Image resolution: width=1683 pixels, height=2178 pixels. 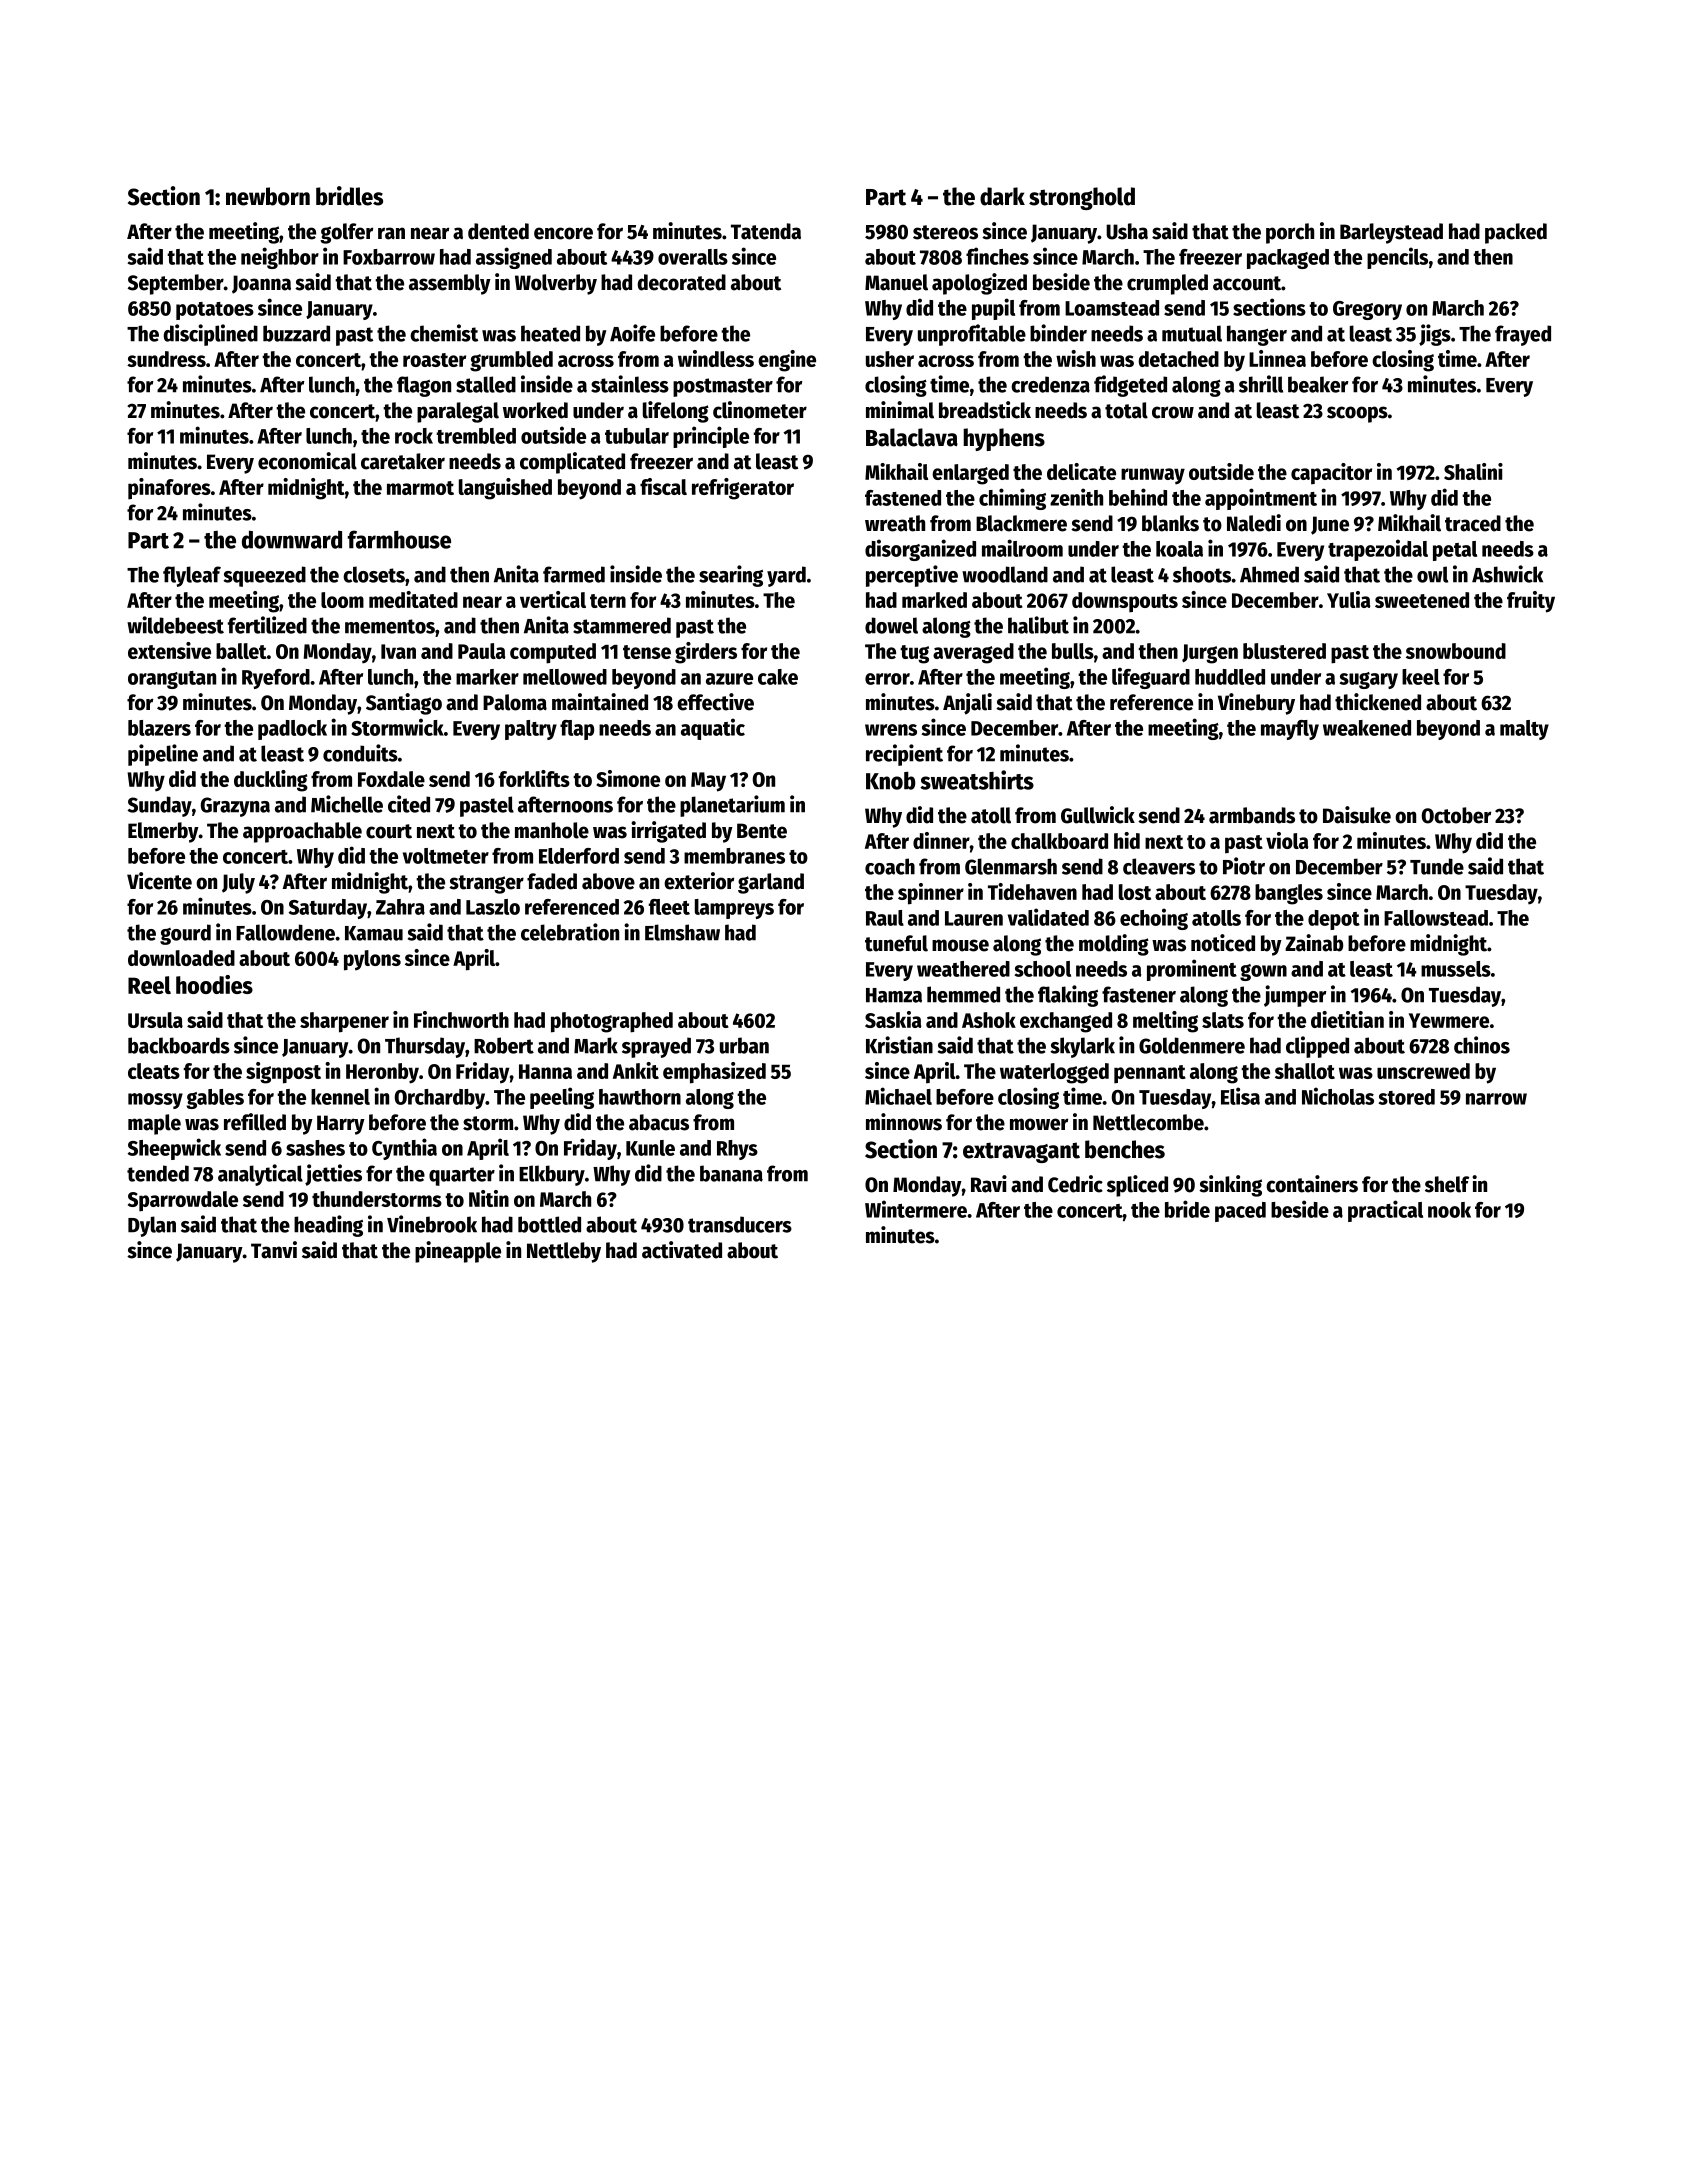 I want to click on Glenmarsh, so click(x=1011, y=866).
